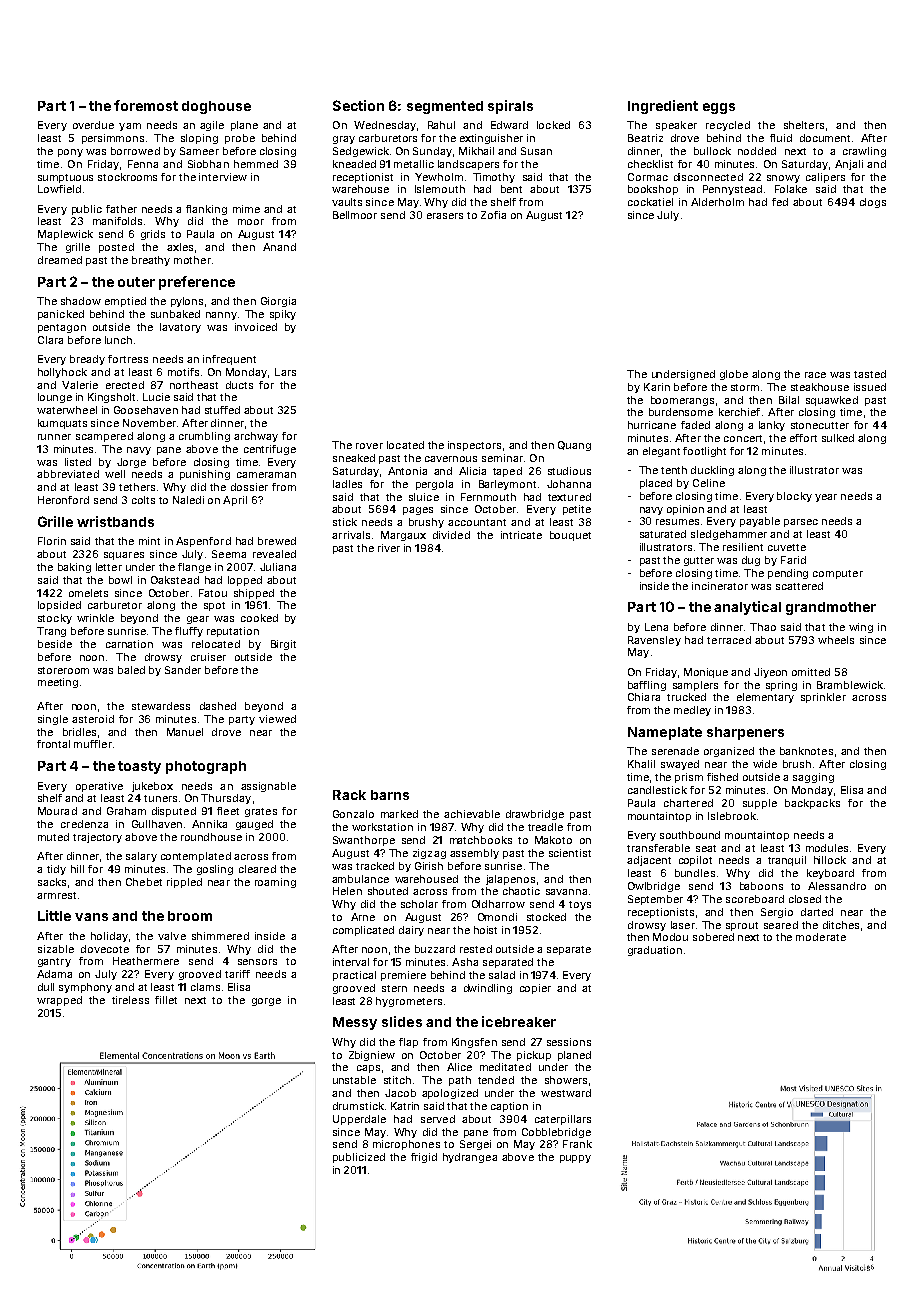 This document has width=924, height=1308. What do you see at coordinates (821, 937) in the document?
I see `moderate` at bounding box center [821, 937].
